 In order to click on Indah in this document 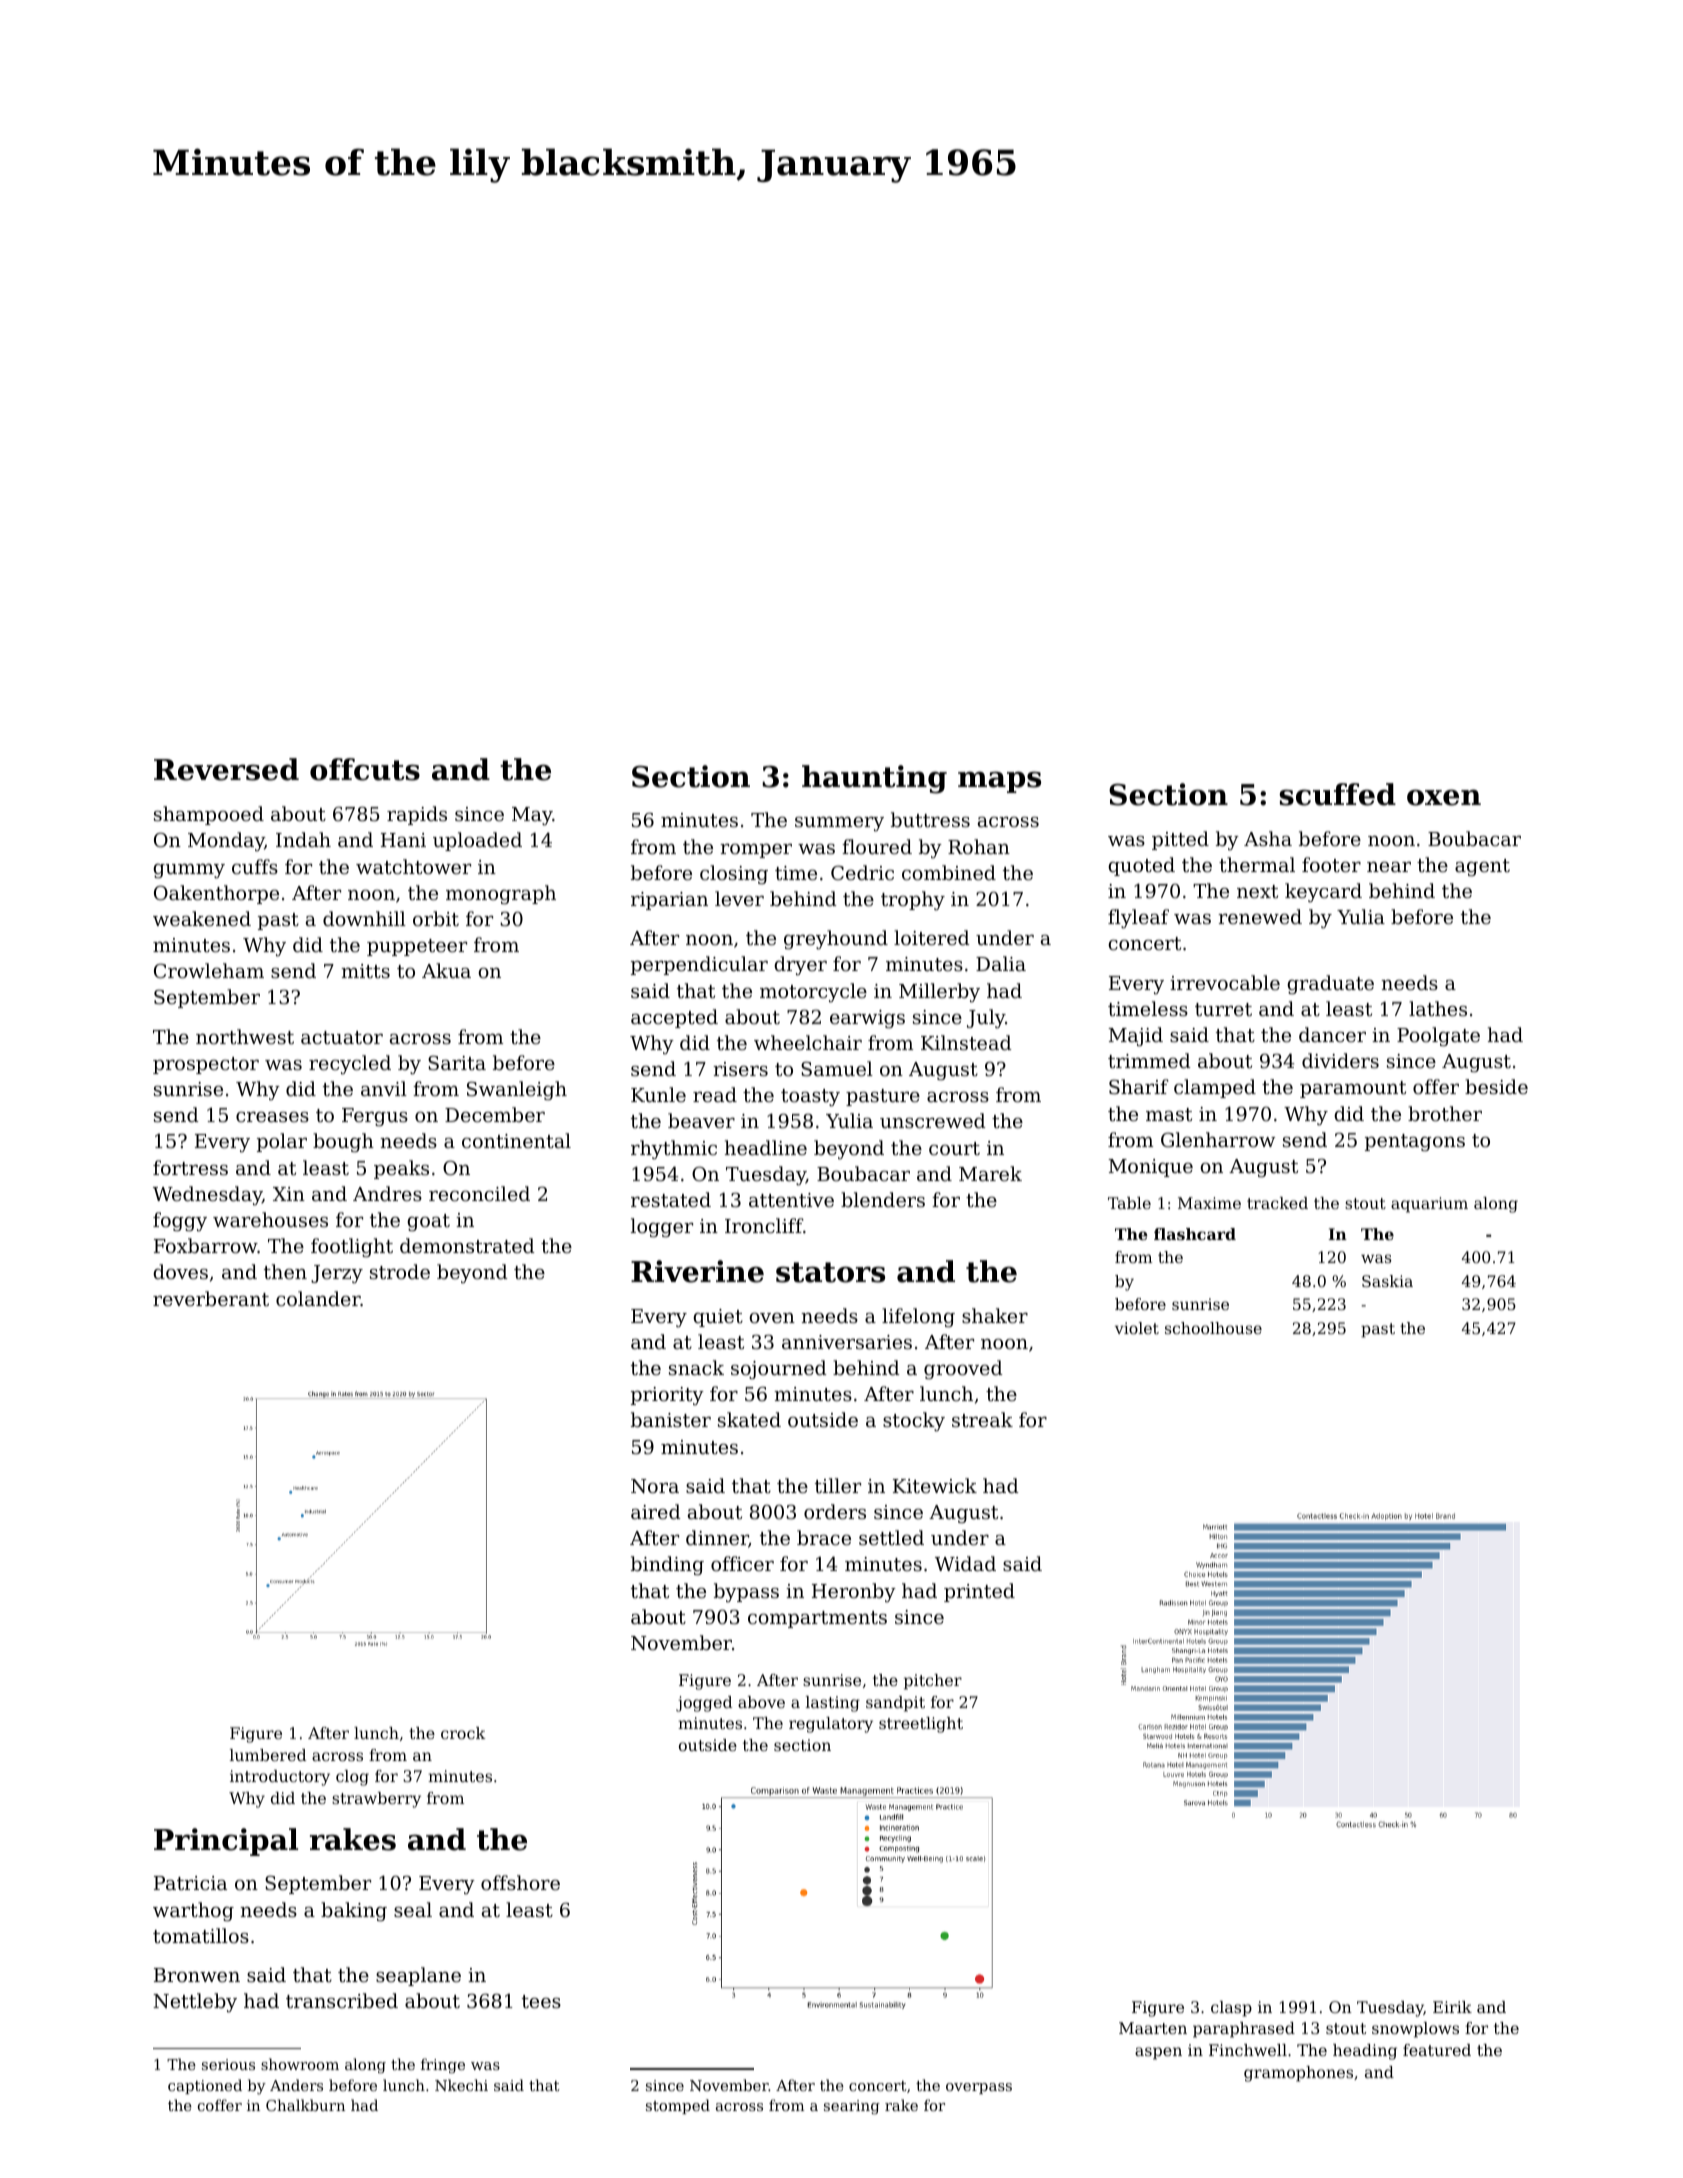, I will do `click(303, 839)`.
